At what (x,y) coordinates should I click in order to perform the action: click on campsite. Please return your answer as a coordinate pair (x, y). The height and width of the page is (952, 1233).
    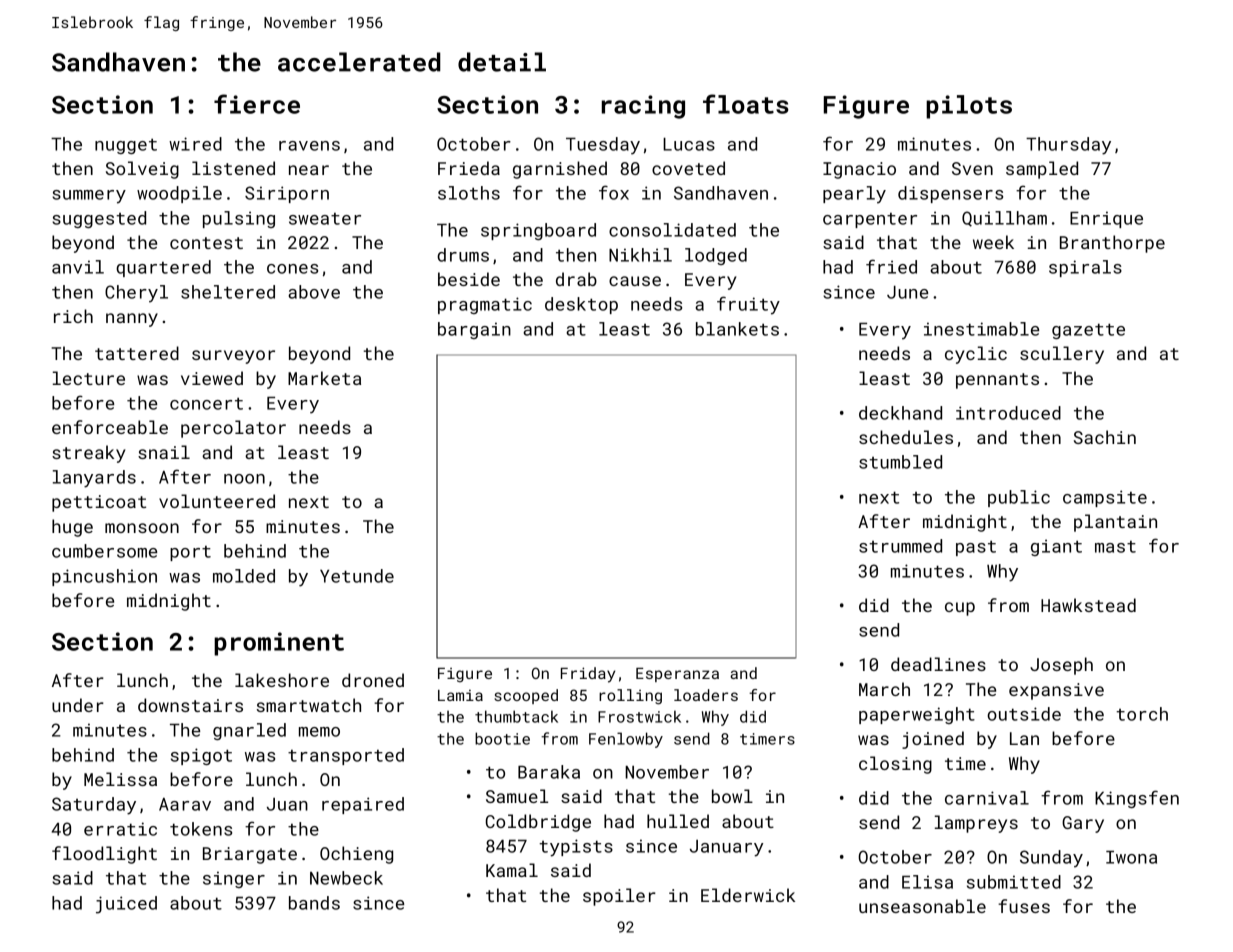
    Looking at the image, I should click on (1105, 498).
